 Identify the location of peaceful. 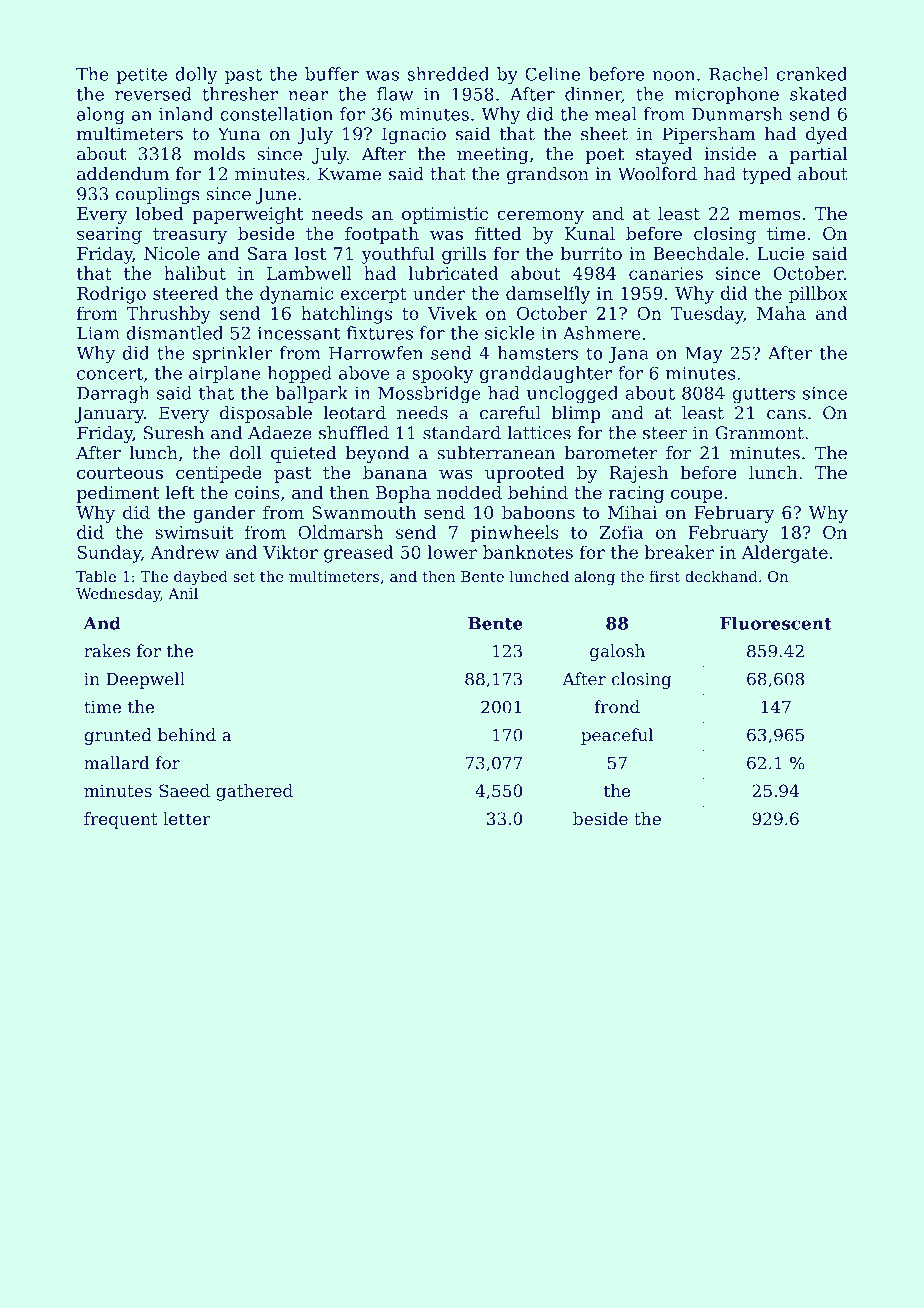
(617, 736).
